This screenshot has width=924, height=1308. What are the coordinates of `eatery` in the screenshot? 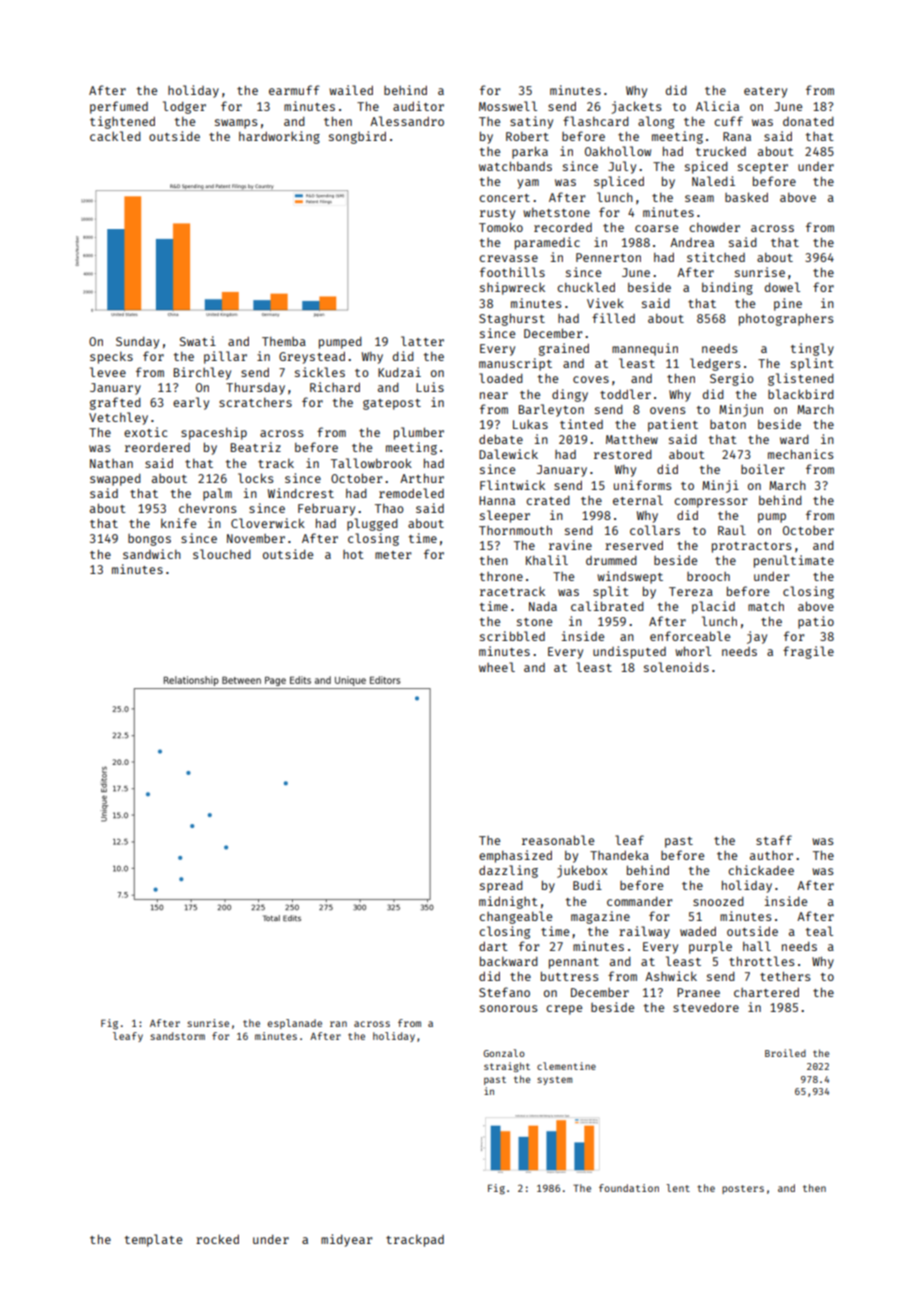 It's located at (765, 92).
